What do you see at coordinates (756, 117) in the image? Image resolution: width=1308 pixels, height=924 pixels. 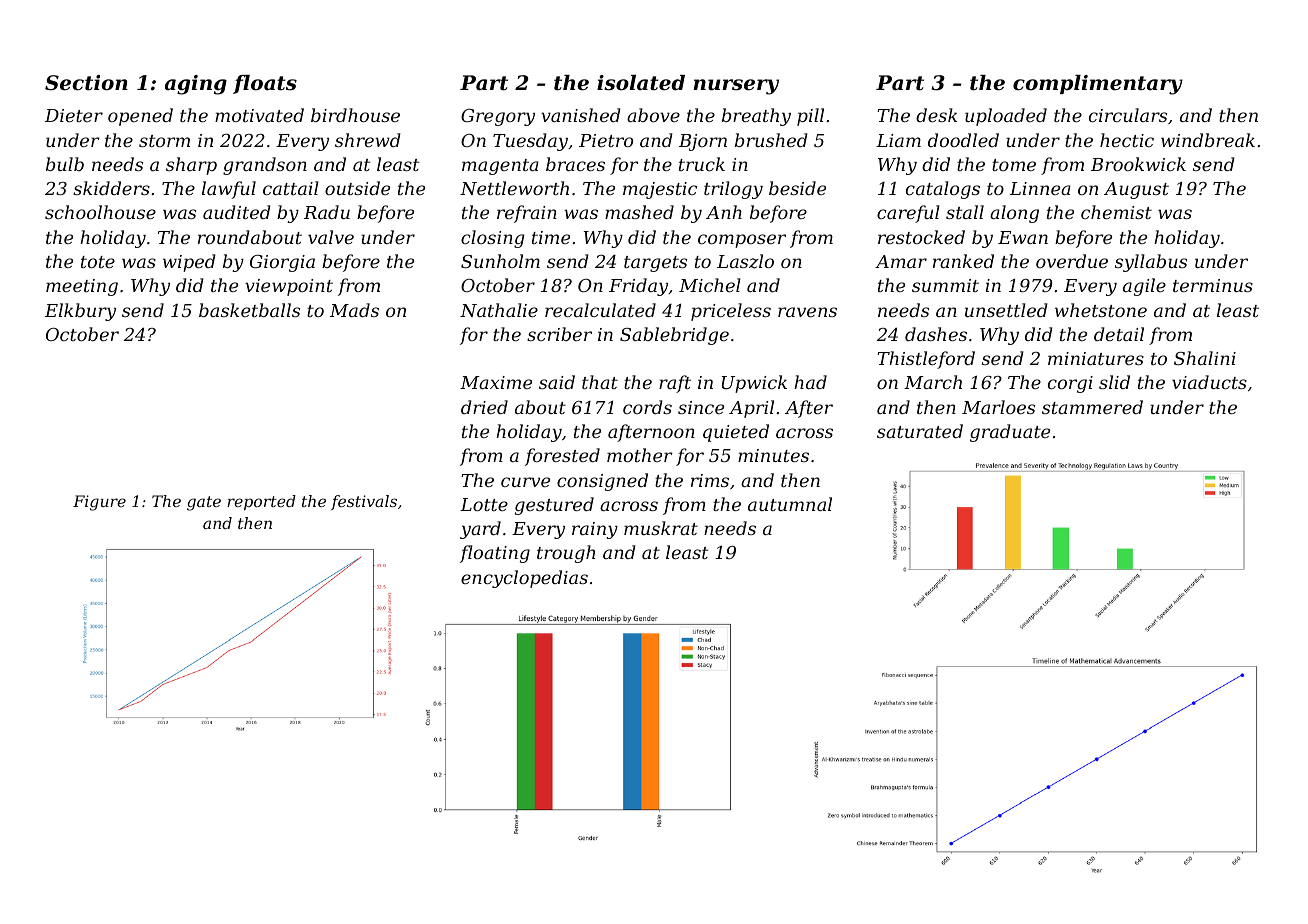 I see `breathy` at bounding box center [756, 117].
